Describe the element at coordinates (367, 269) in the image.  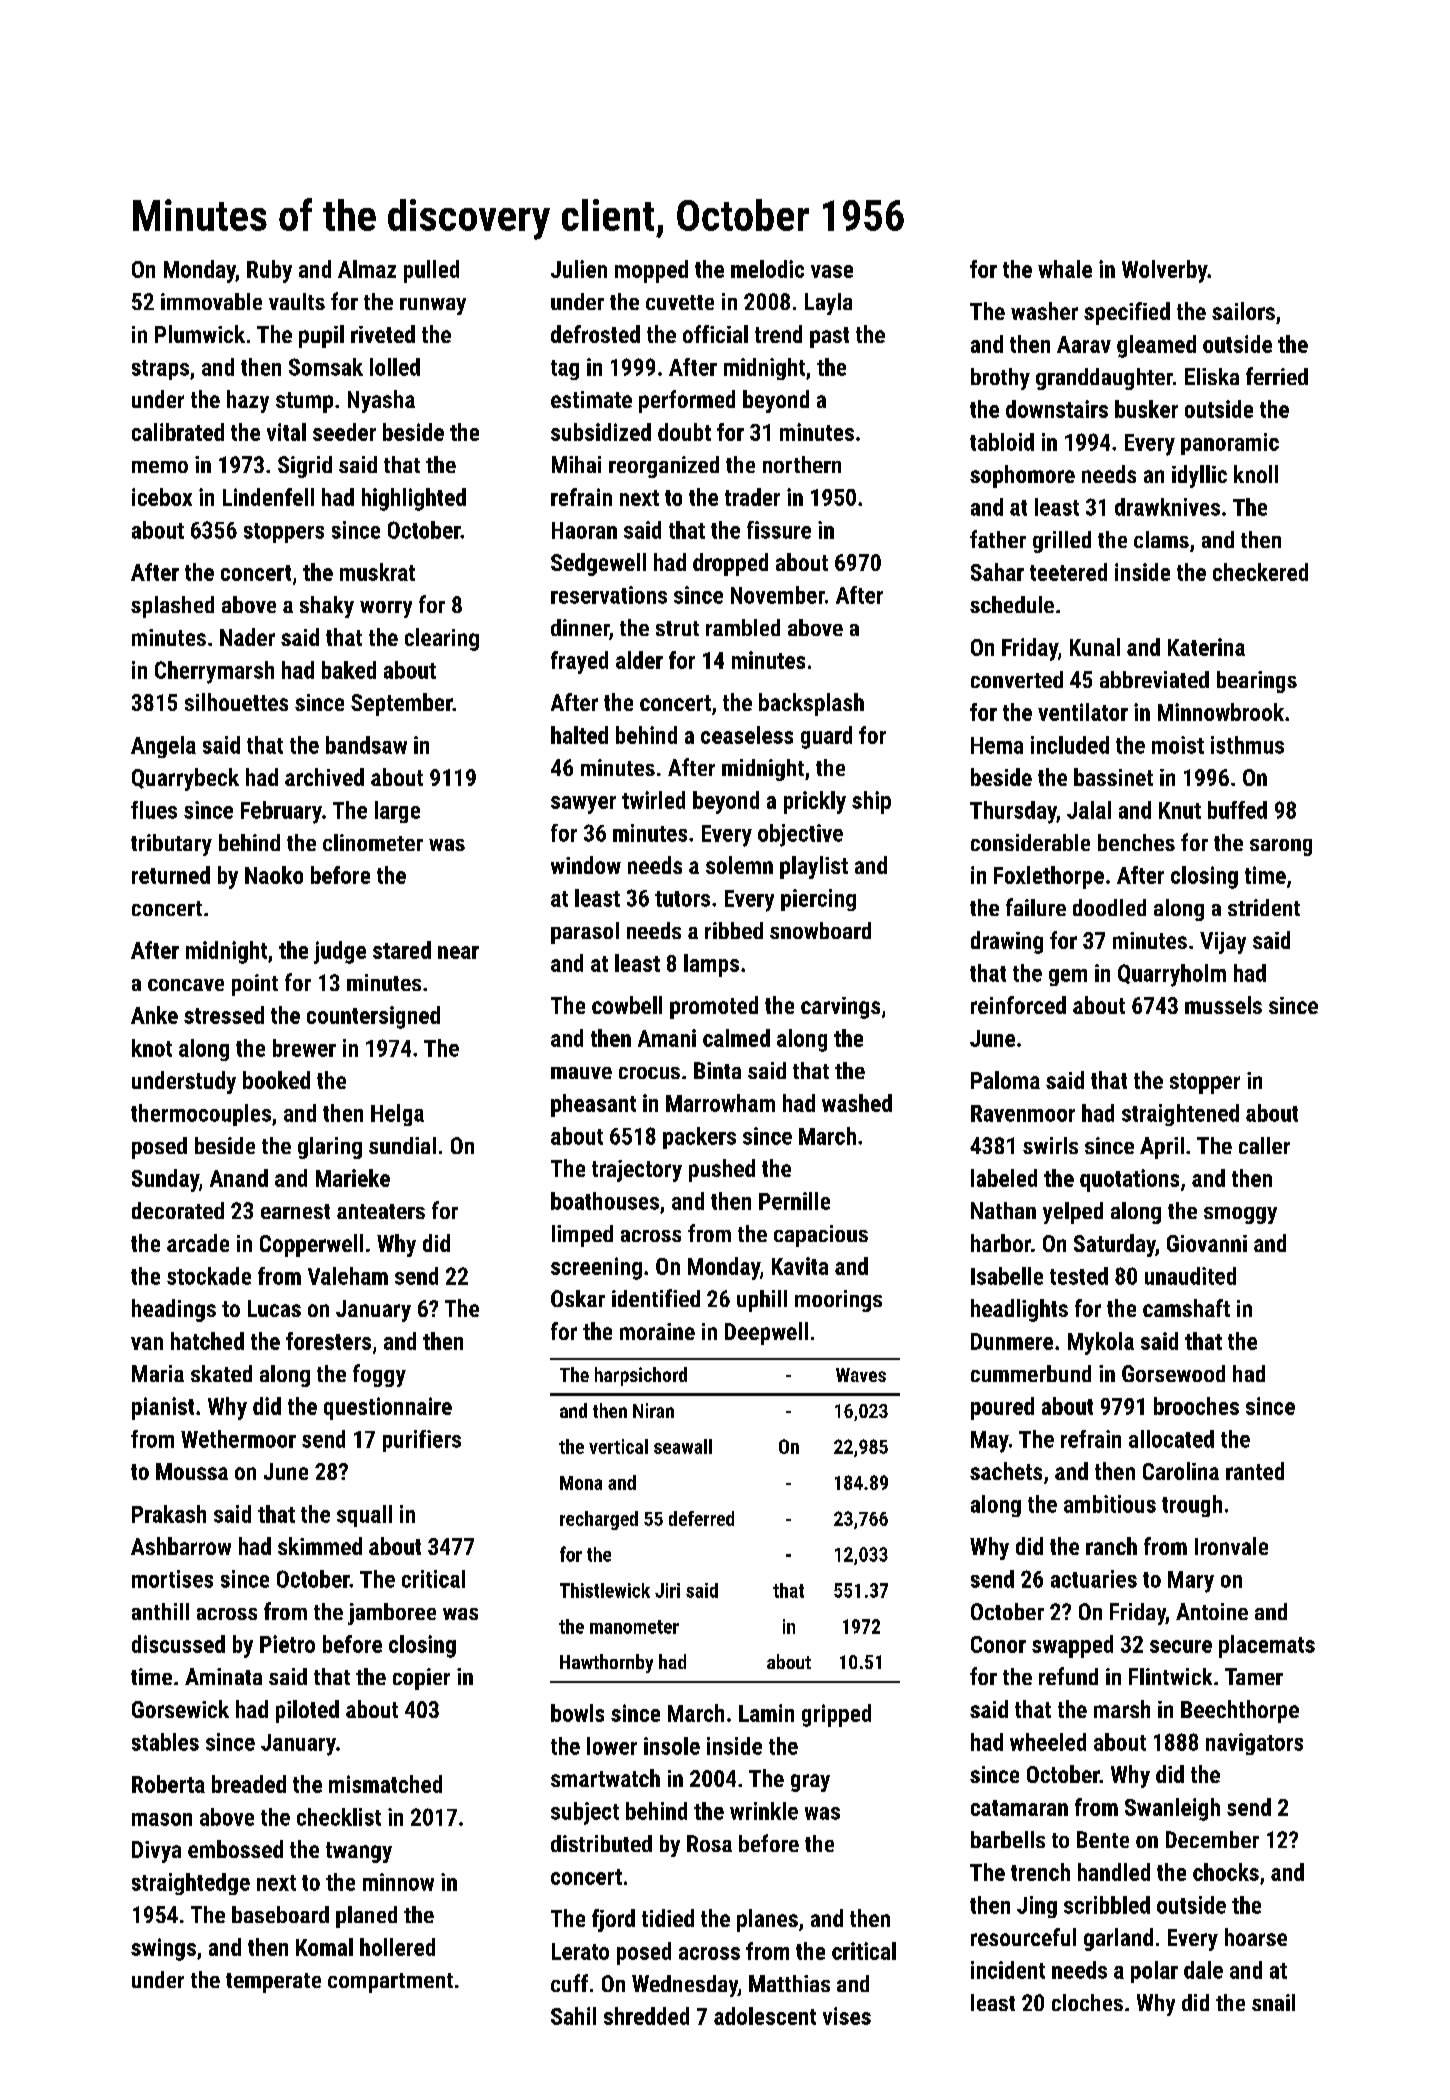
I see `Almaz` at that location.
